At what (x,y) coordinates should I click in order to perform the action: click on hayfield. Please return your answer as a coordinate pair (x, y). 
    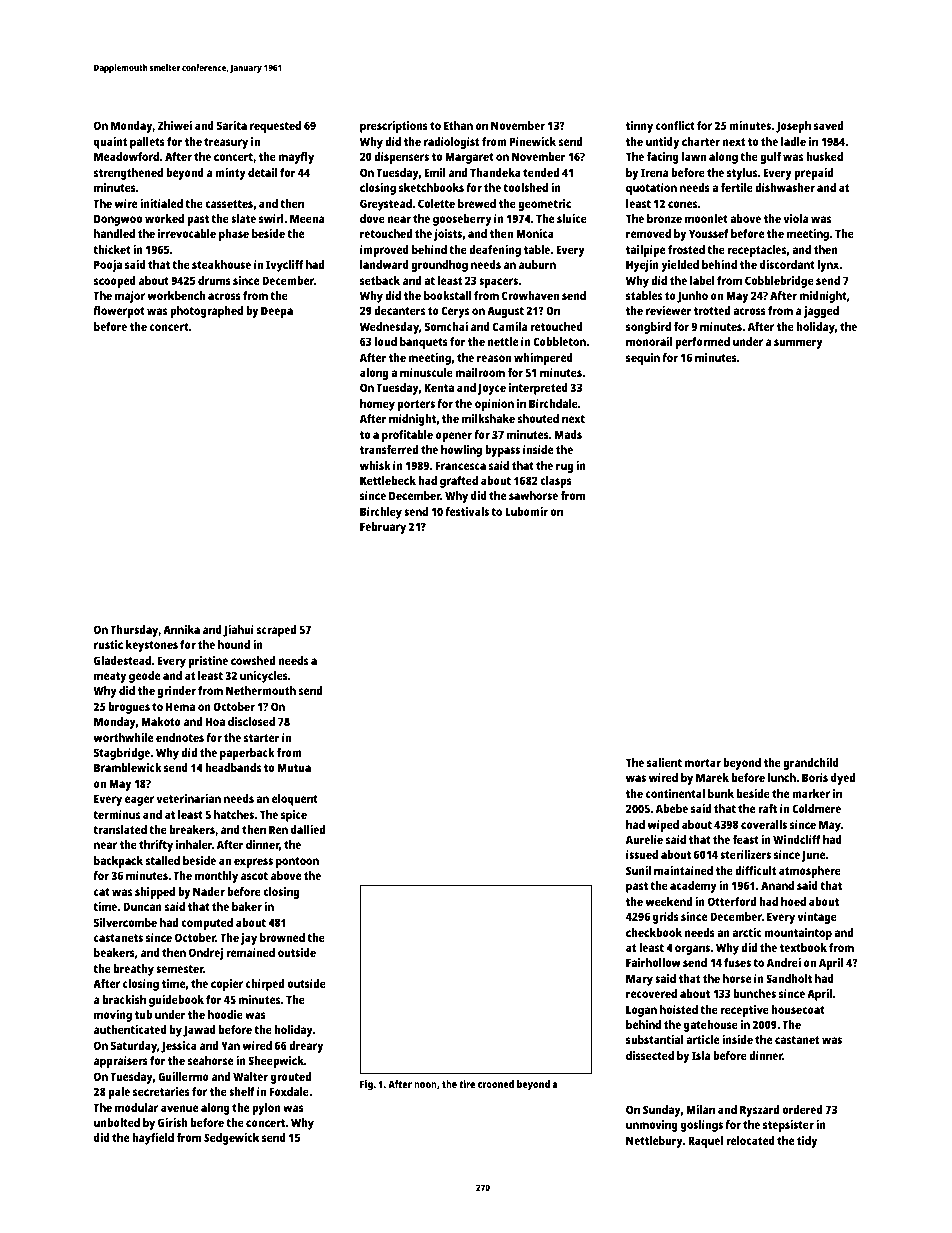
    Looking at the image, I should click on (153, 1139).
